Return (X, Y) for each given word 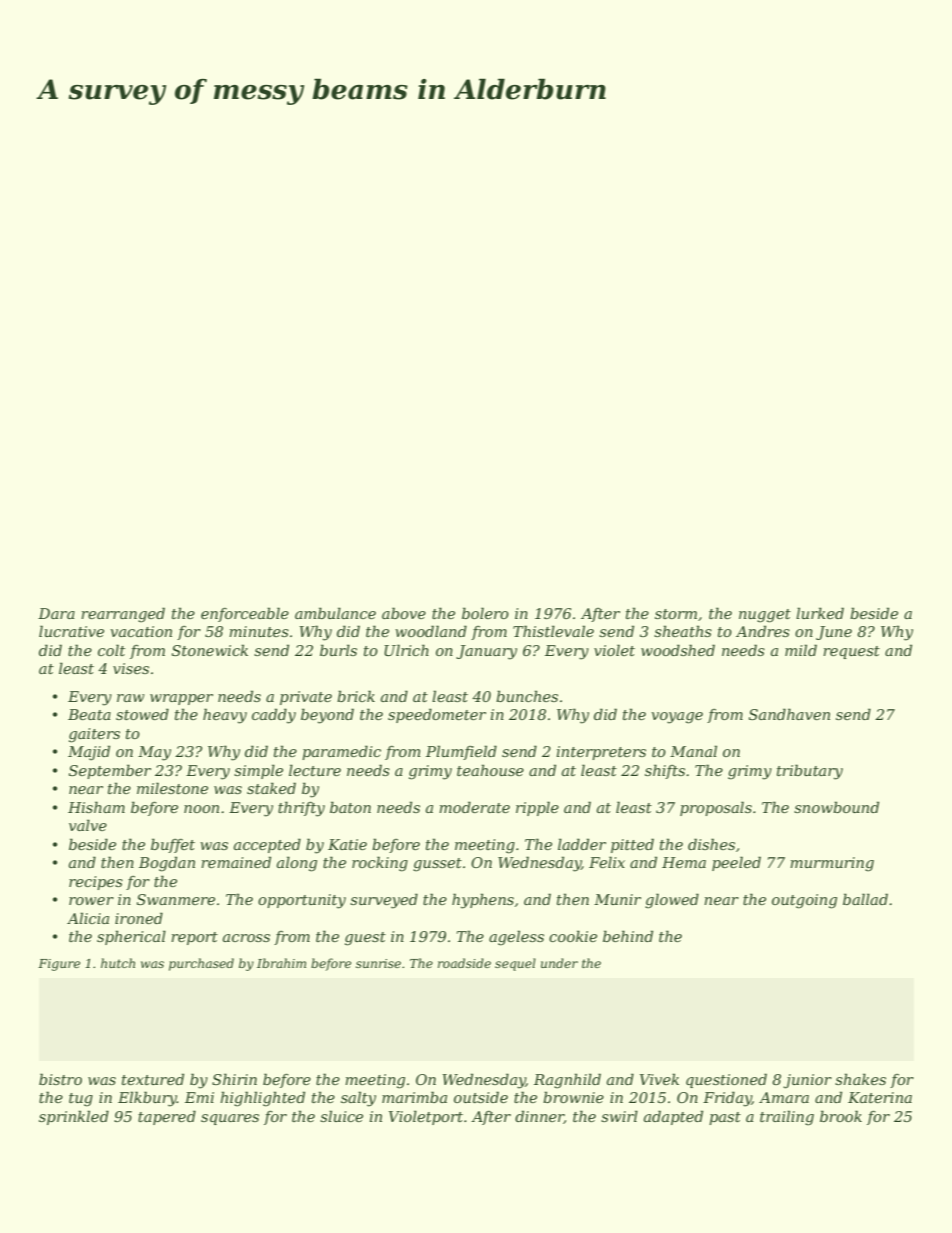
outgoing (804, 901)
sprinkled (74, 1117)
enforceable (245, 614)
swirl (619, 1116)
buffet (173, 845)
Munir (617, 899)
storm (676, 614)
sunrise (378, 963)
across (246, 938)
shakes (860, 1079)
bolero (485, 613)
